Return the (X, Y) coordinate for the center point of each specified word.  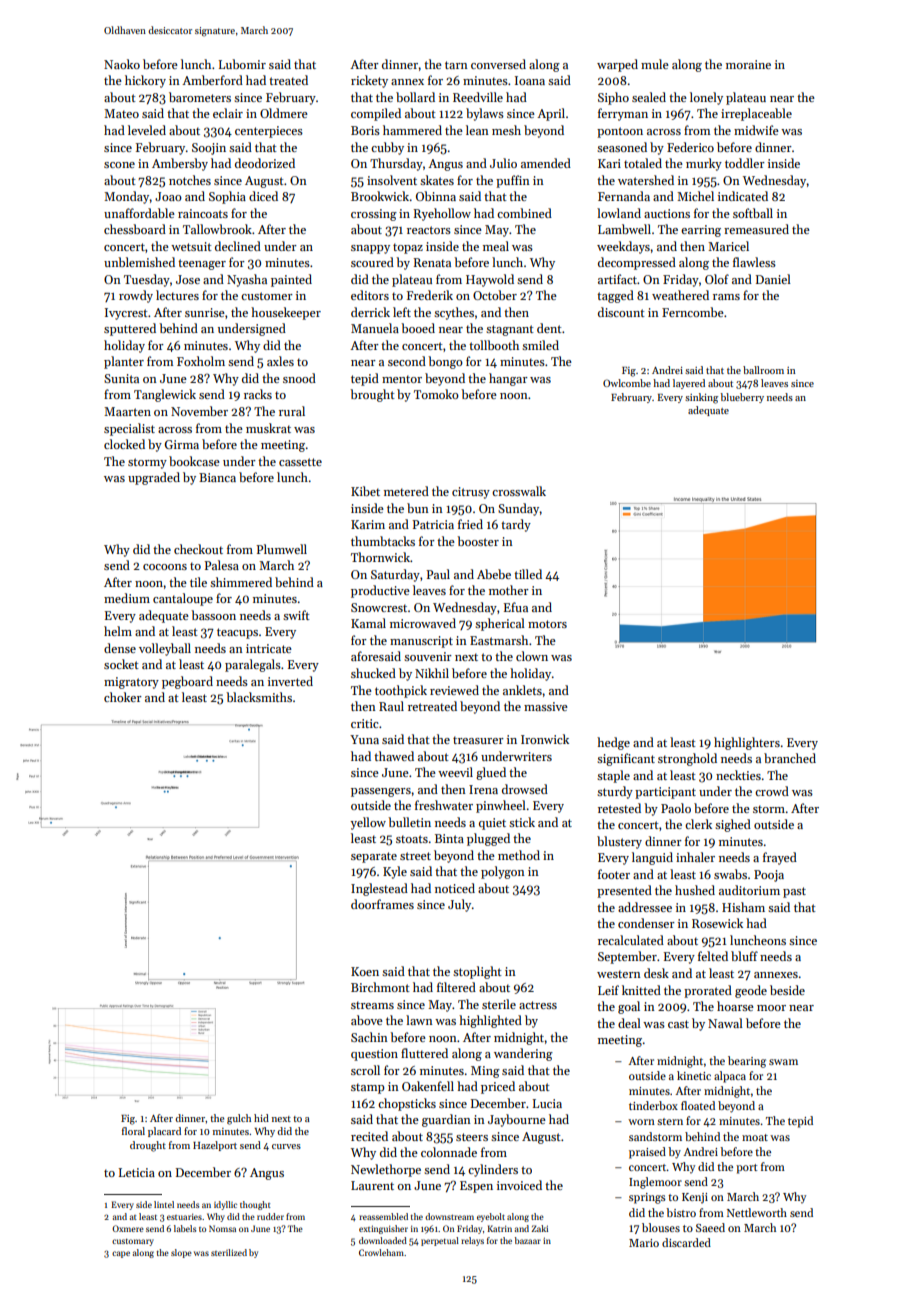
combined (524, 213)
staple (613, 776)
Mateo (121, 113)
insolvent (392, 180)
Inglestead (379, 889)
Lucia (547, 1103)
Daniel (773, 279)
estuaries (184, 1216)
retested (619, 808)
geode (751, 991)
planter (124, 362)
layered (689, 384)
